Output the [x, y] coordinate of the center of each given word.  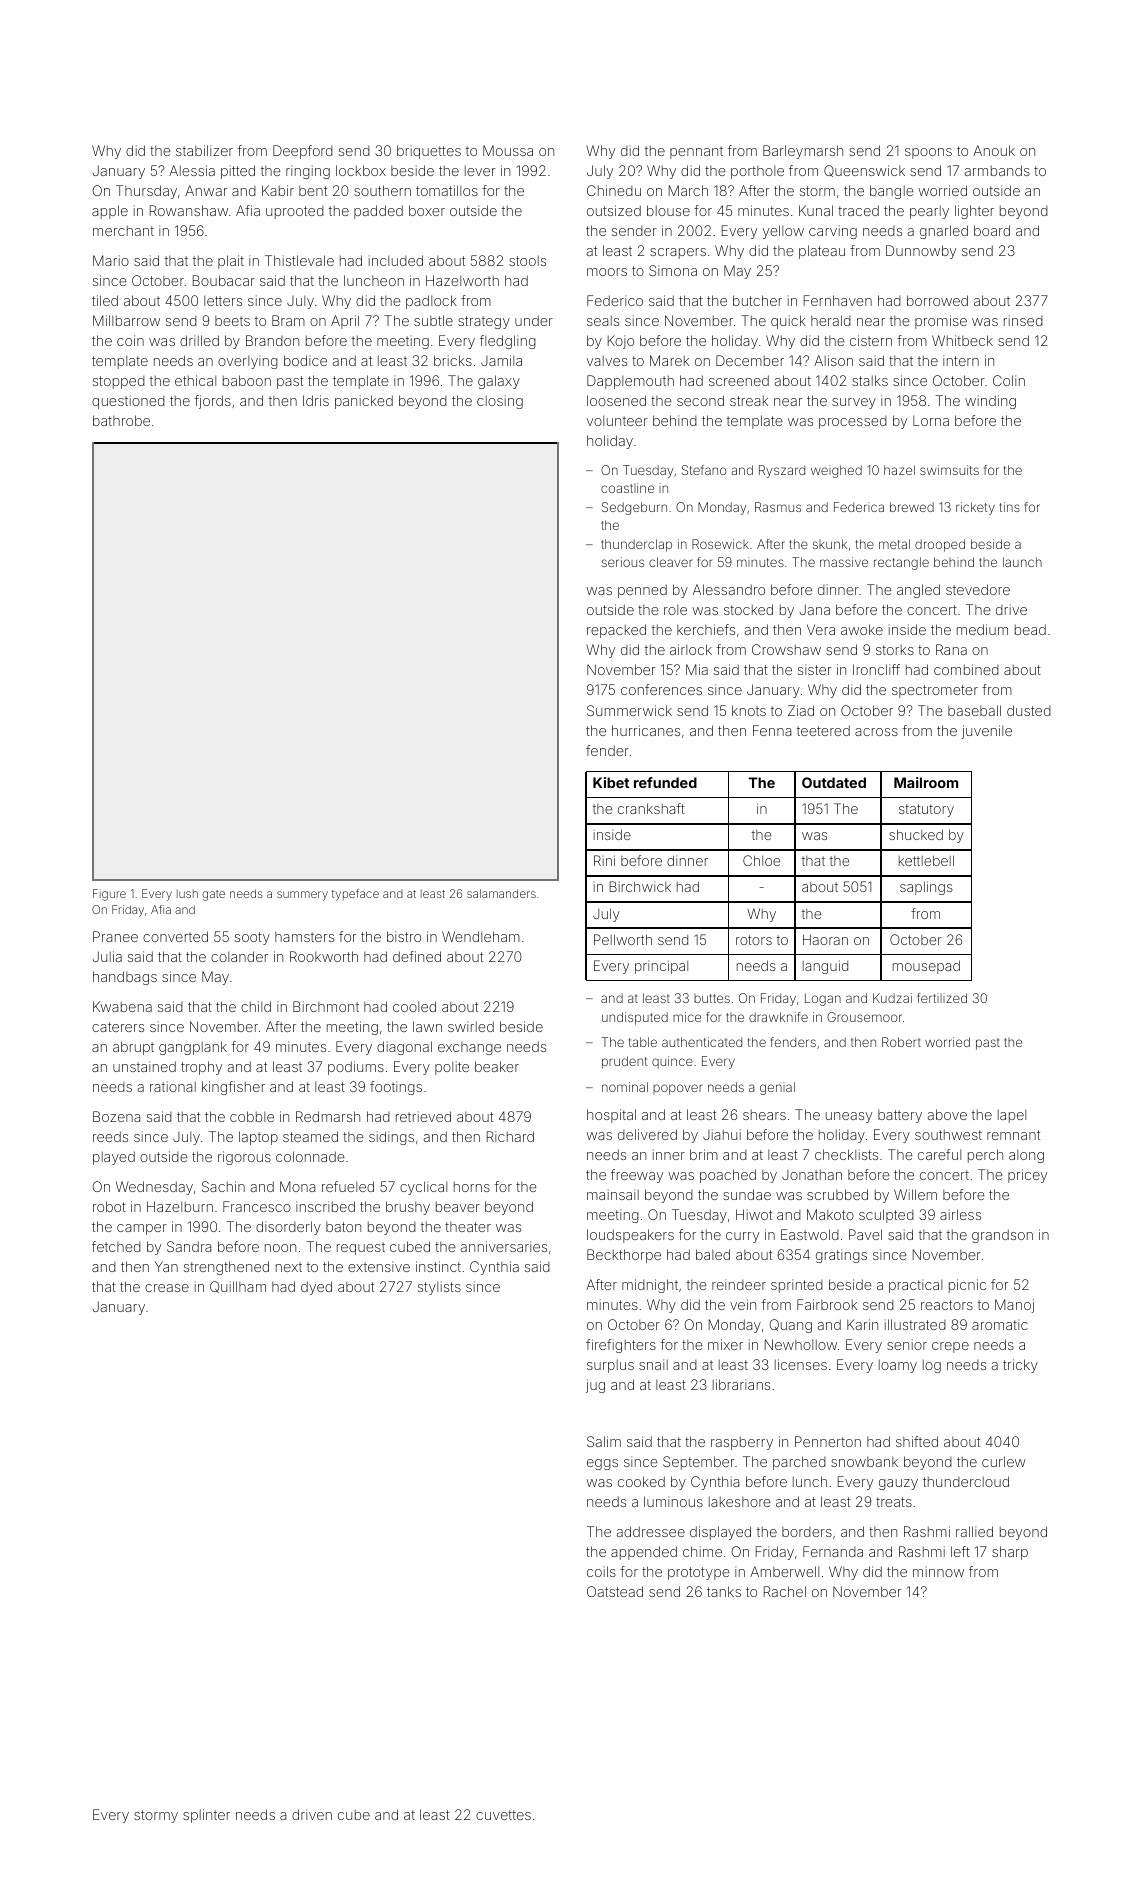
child [256, 1006]
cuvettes [503, 1815]
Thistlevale [299, 260]
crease [167, 1288]
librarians [741, 1384]
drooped [940, 545]
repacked [616, 631]
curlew [1004, 1461]
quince [672, 1062]
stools [527, 261]
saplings [926, 888]
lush [187, 893]
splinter [206, 1816]
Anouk [994, 150]
